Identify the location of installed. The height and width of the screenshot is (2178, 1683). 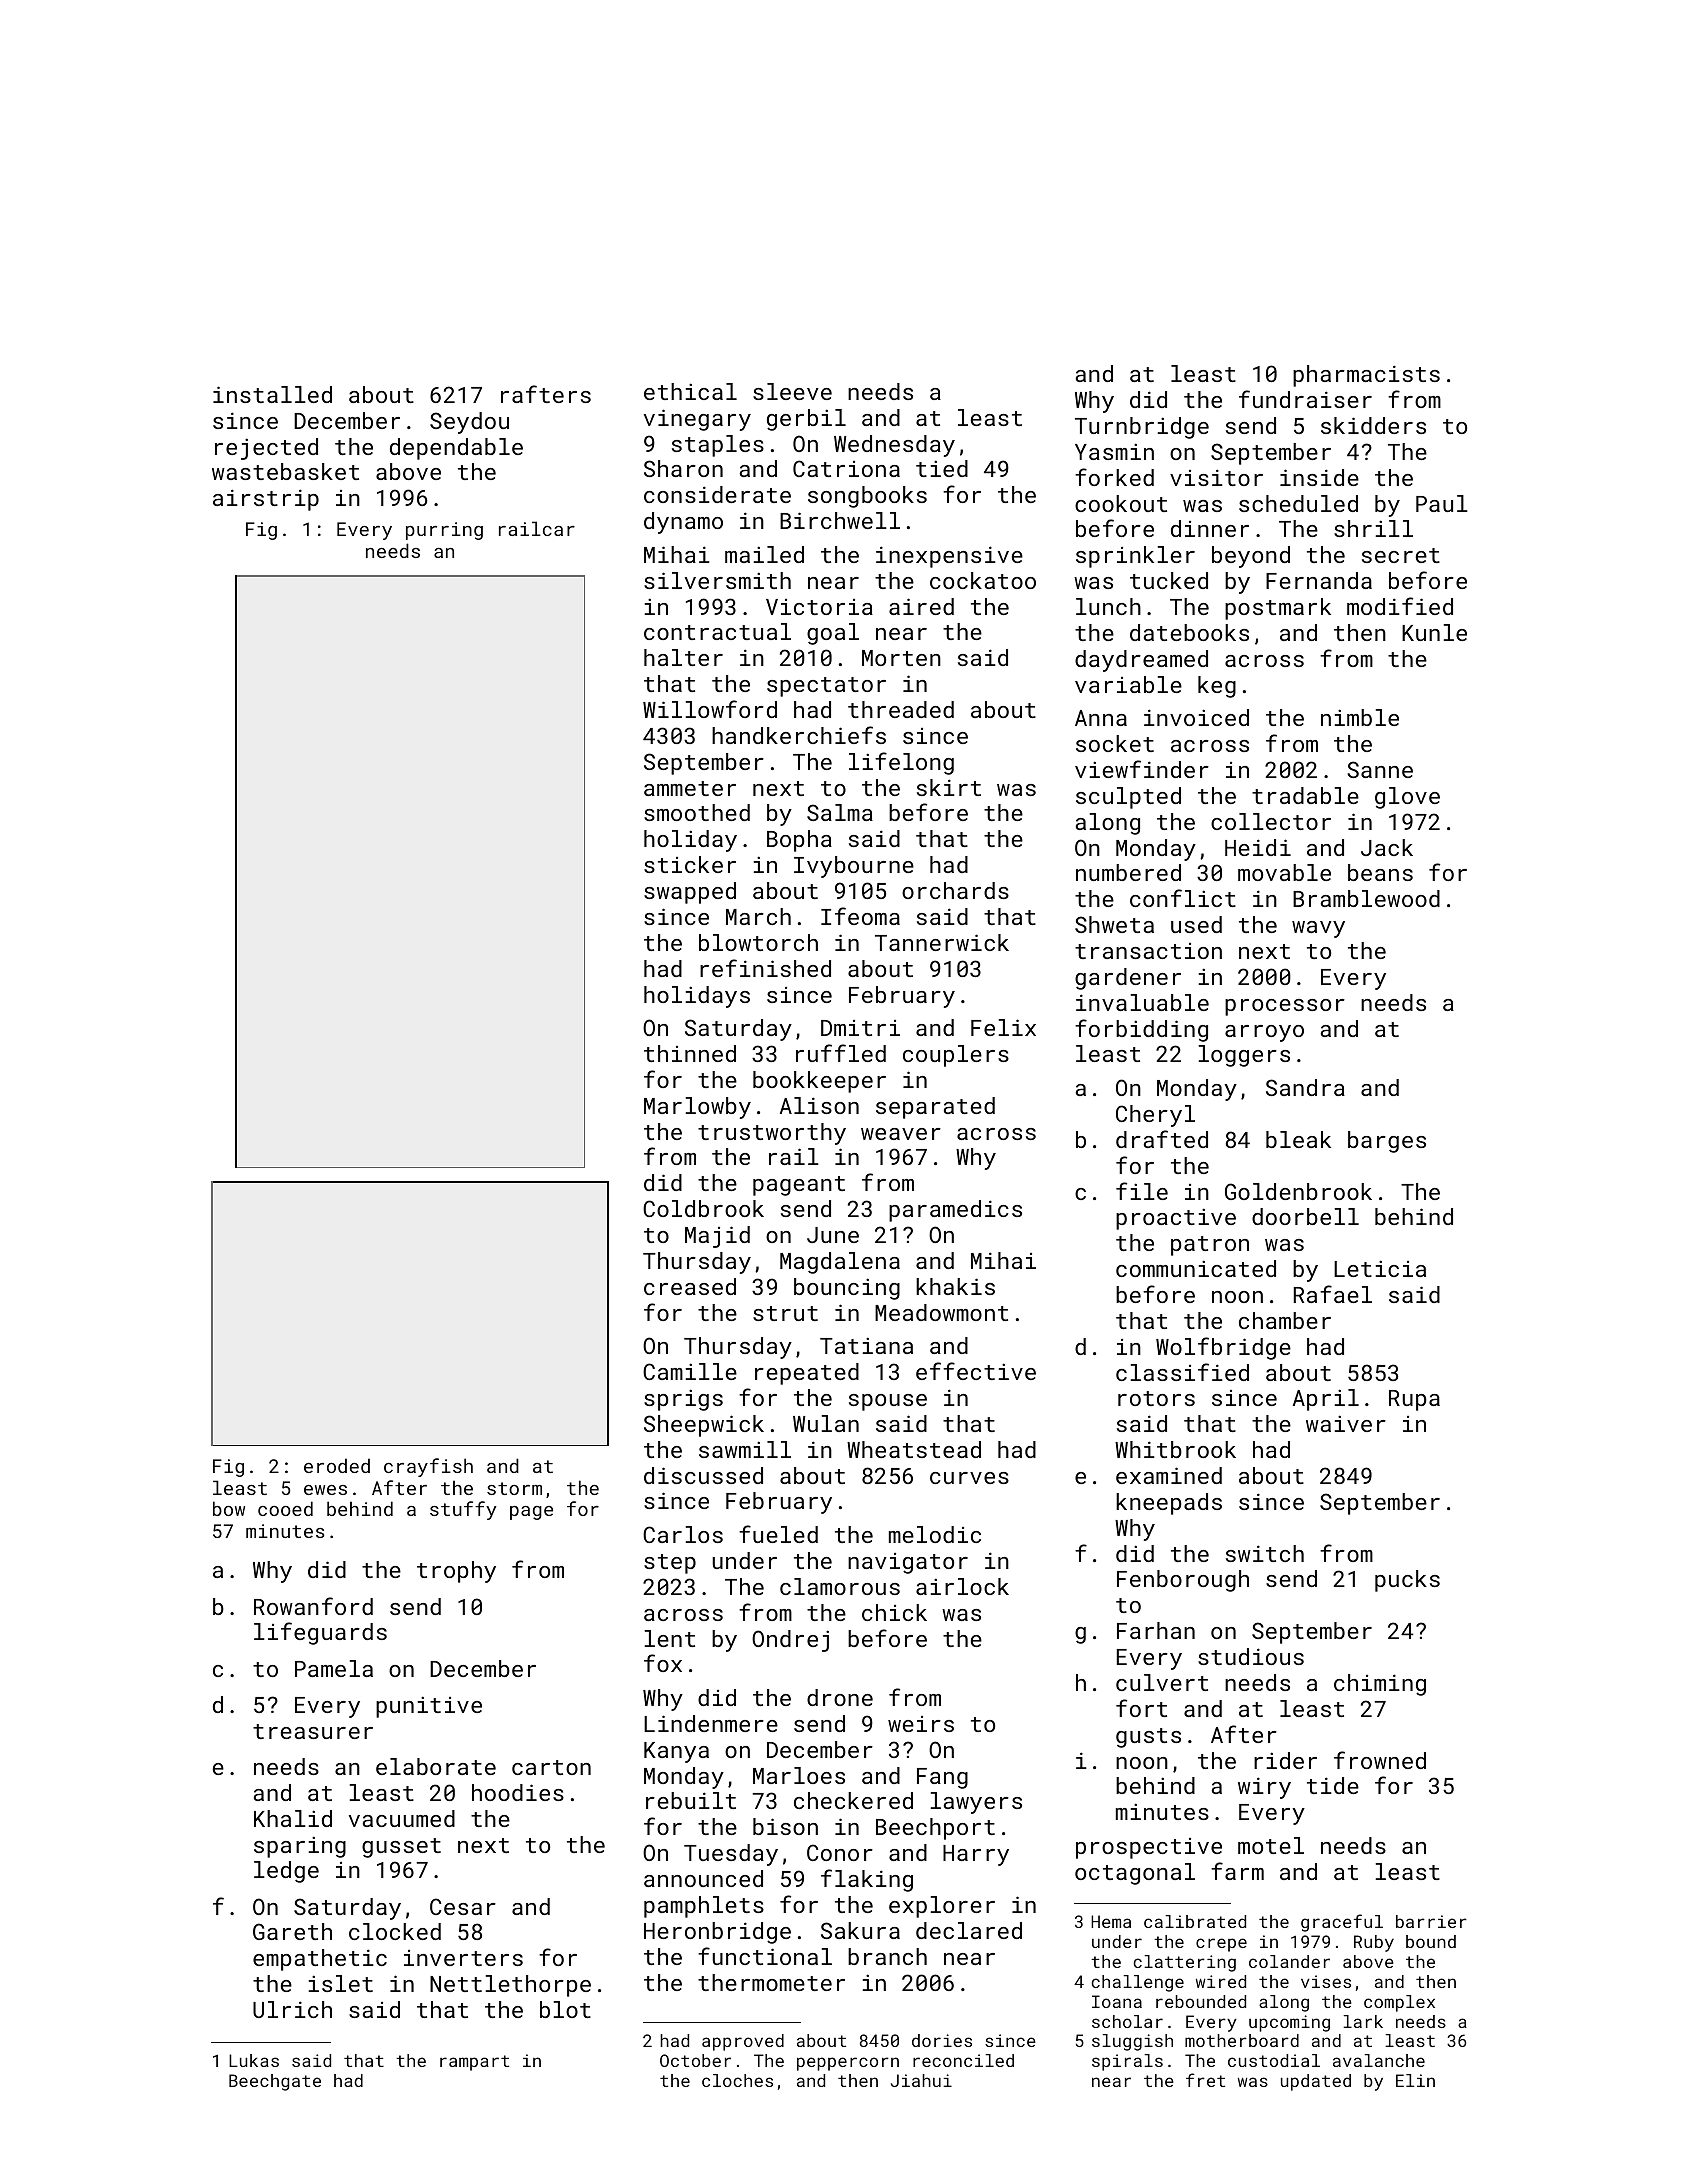
(272, 394).
